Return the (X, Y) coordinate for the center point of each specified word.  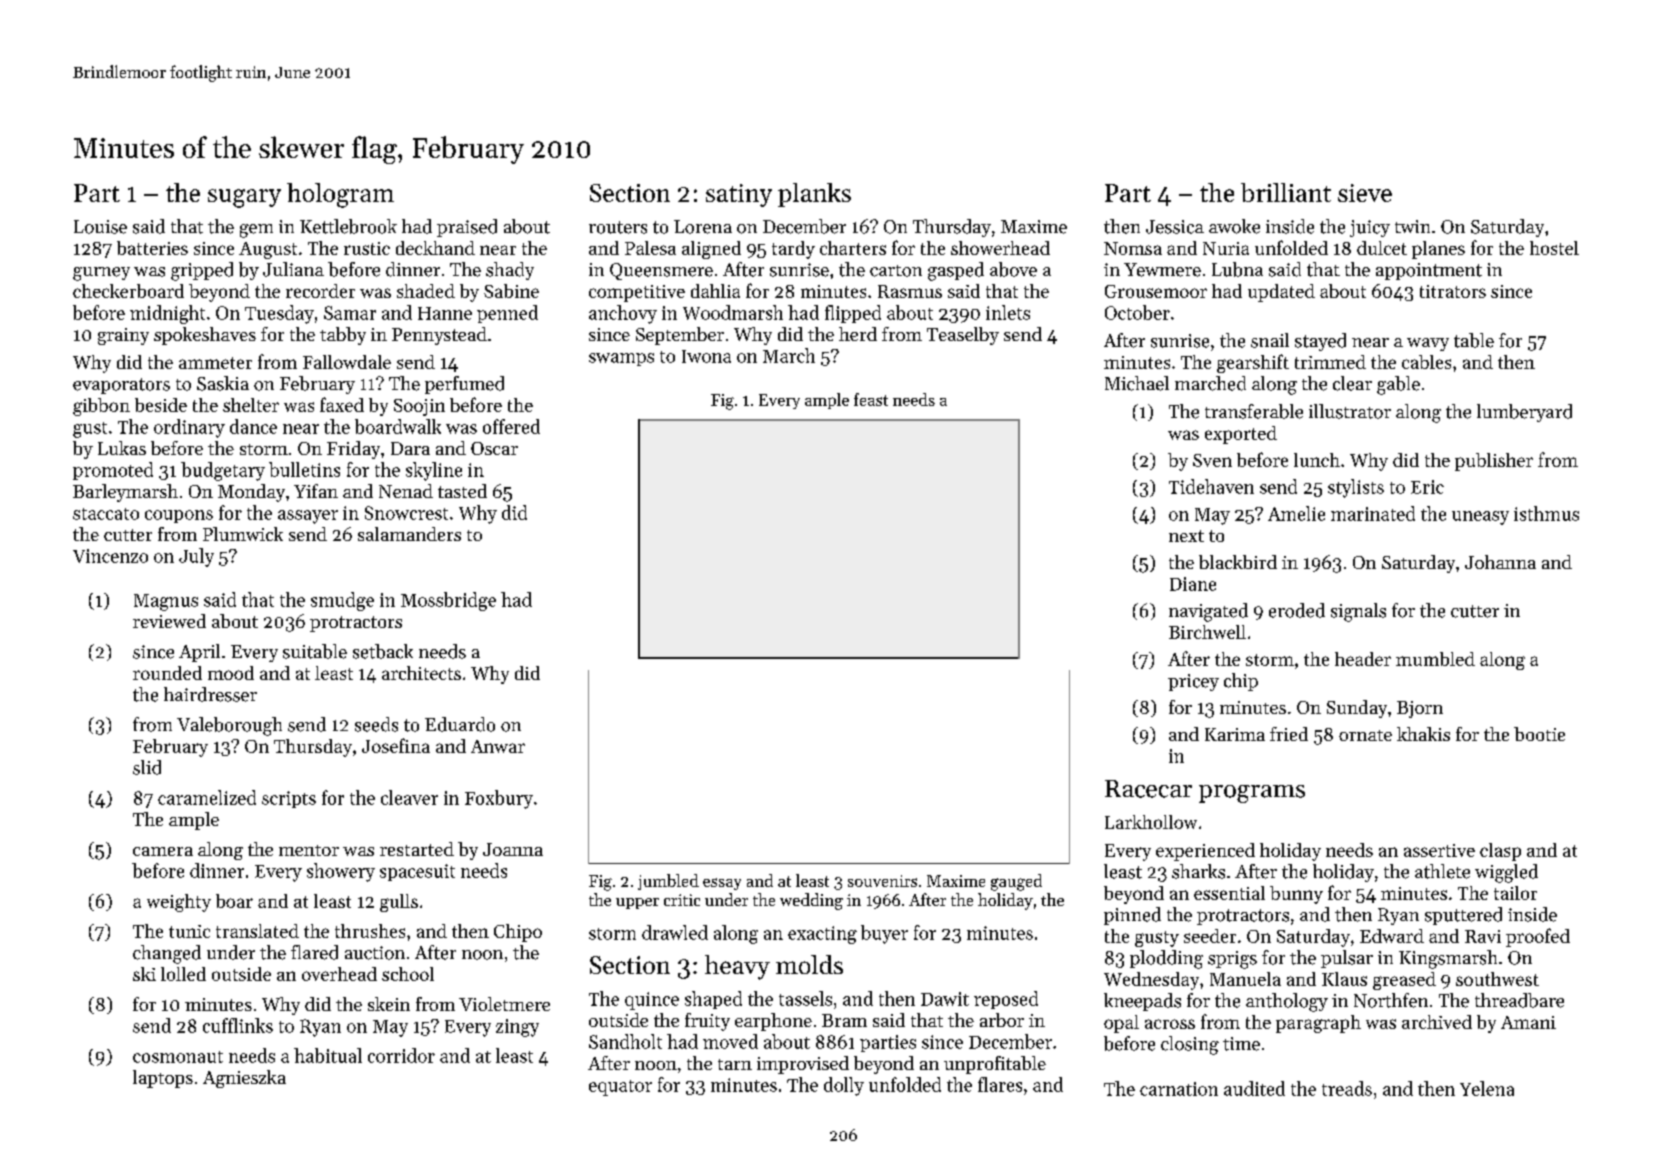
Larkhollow (1151, 822)
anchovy (623, 314)
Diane (1193, 584)
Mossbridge (448, 601)
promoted (113, 471)
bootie (1539, 734)
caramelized (207, 797)
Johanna (1500, 562)
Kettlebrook (348, 226)
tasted (462, 491)
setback (383, 651)
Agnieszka (244, 1079)
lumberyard (1524, 413)
